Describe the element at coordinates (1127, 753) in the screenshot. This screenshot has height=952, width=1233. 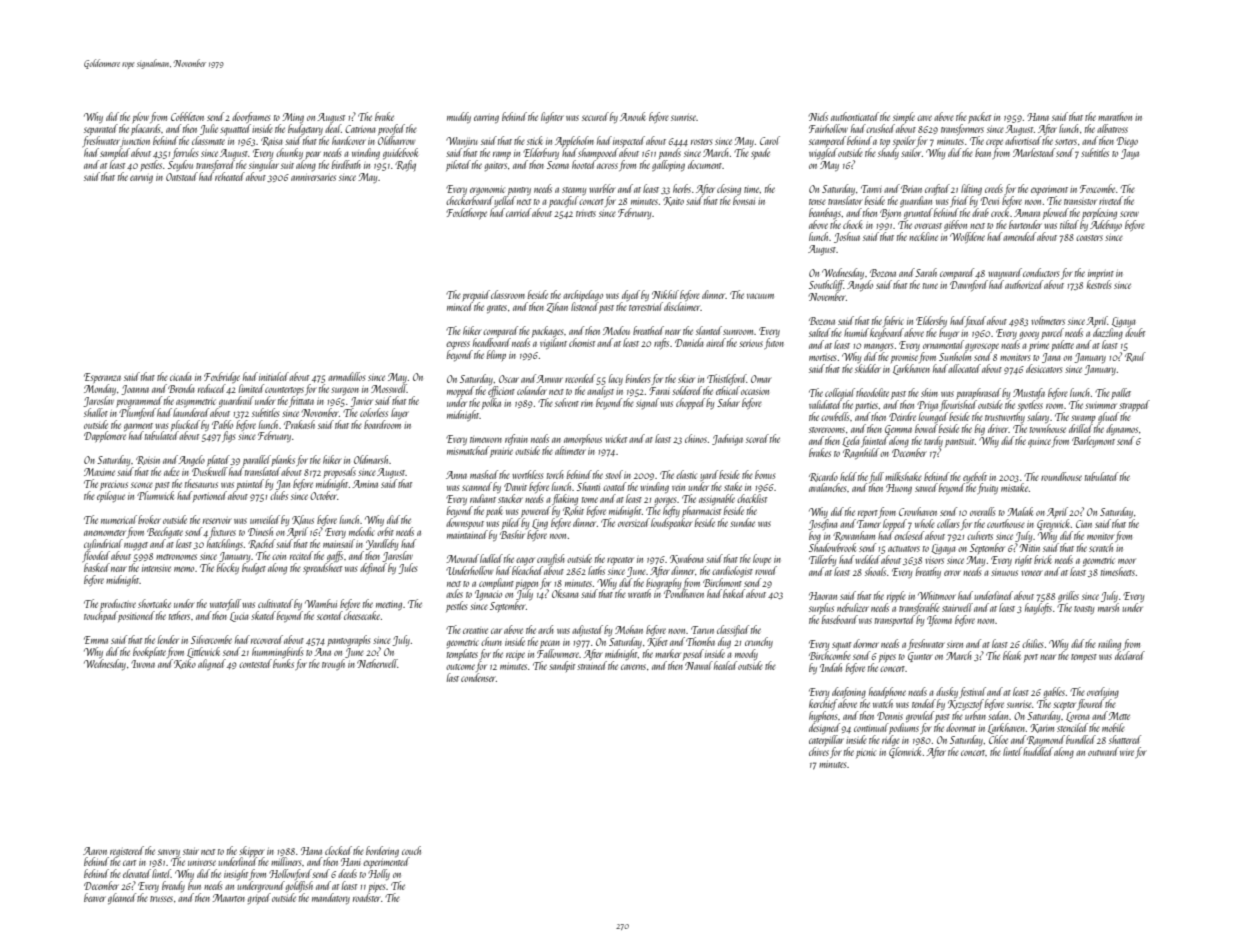
I see `wire` at that location.
